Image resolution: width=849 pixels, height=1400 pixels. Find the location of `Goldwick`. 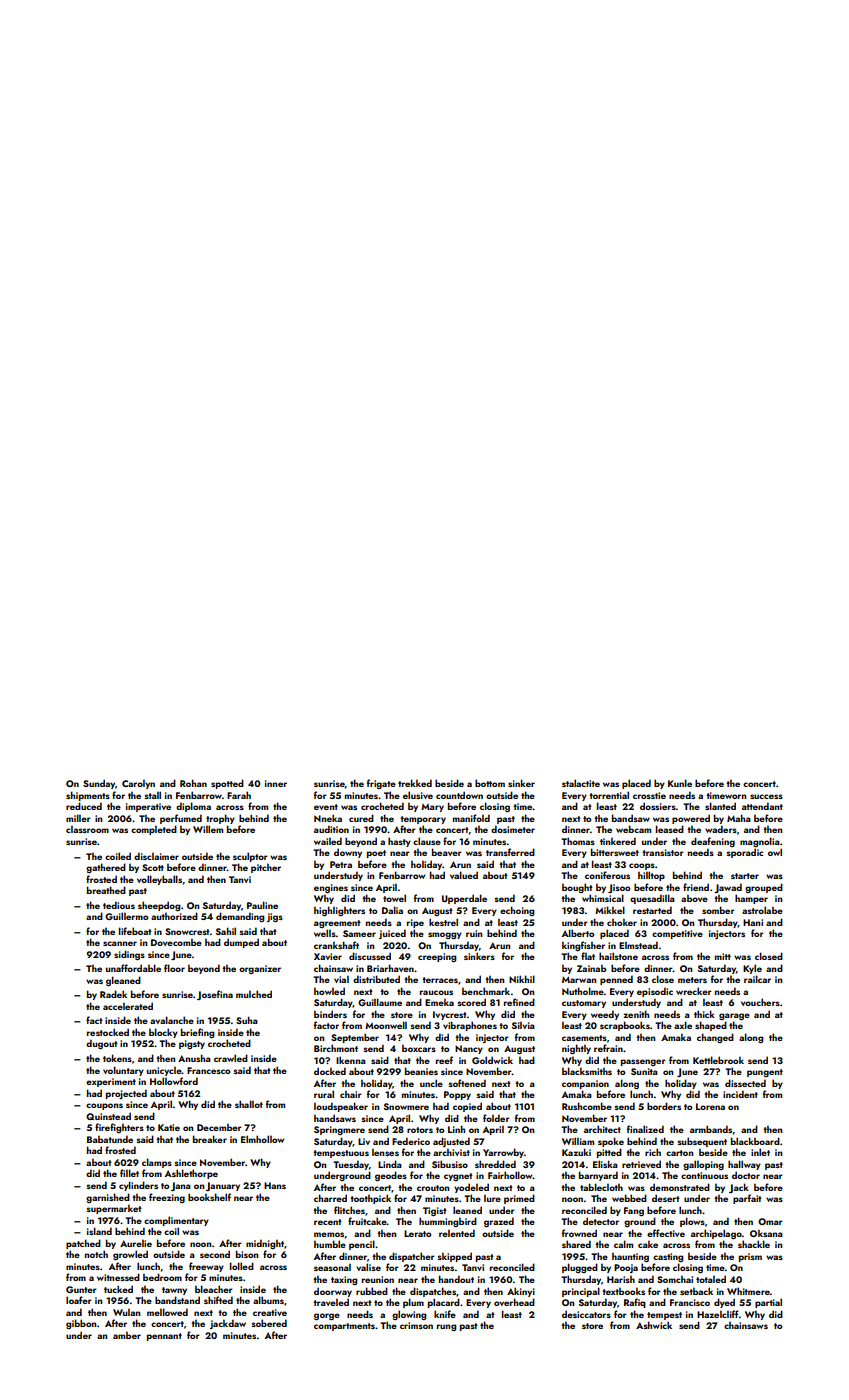

Goldwick is located at coordinates (492, 1060).
